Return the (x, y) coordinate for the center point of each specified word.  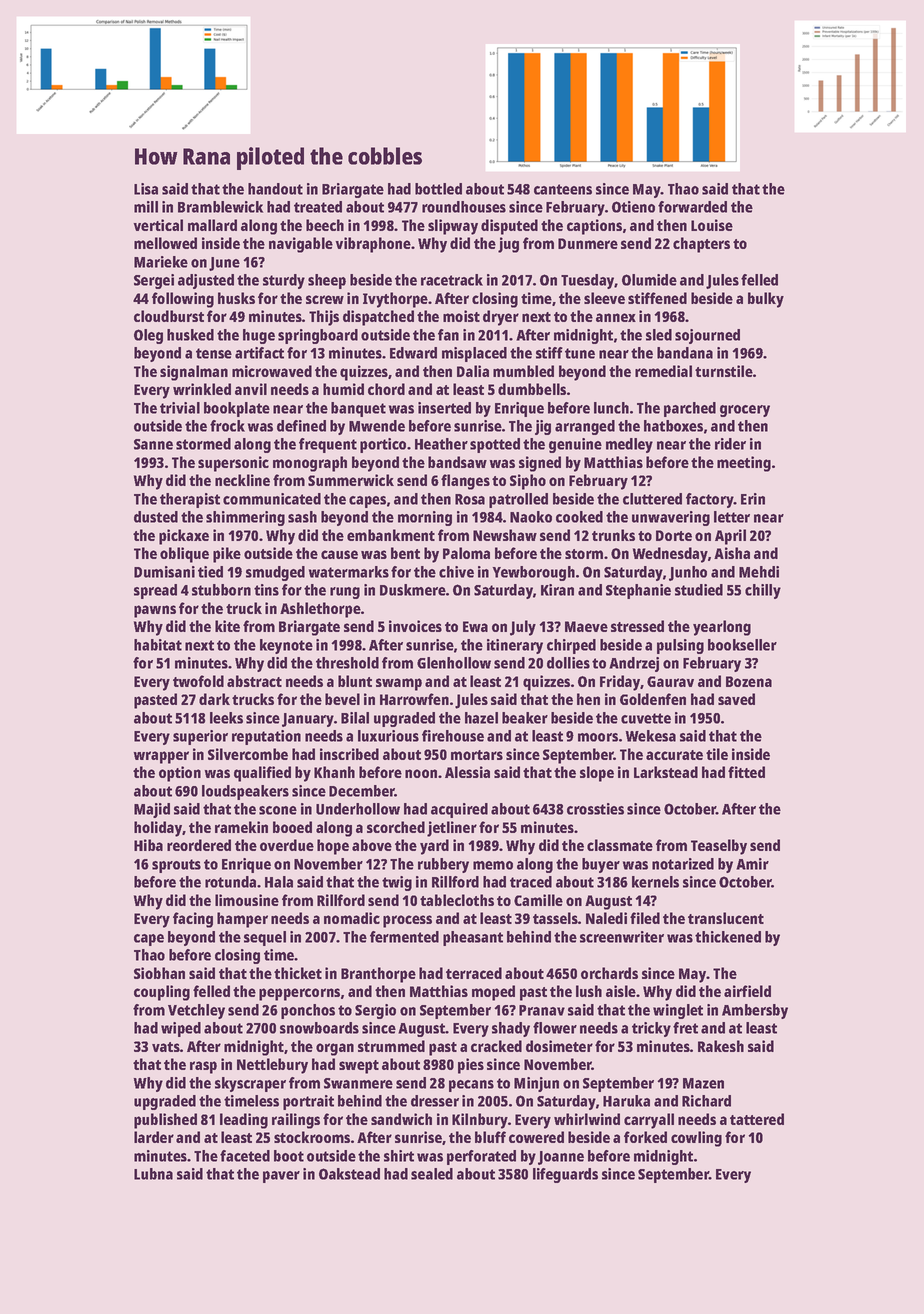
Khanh (334, 772)
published (165, 1121)
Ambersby (755, 1011)
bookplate (237, 409)
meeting (744, 464)
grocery (745, 411)
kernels (655, 882)
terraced (474, 973)
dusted (156, 517)
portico (383, 445)
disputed (509, 227)
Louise (712, 225)
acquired (459, 810)
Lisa (146, 189)
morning (425, 518)
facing (193, 920)
